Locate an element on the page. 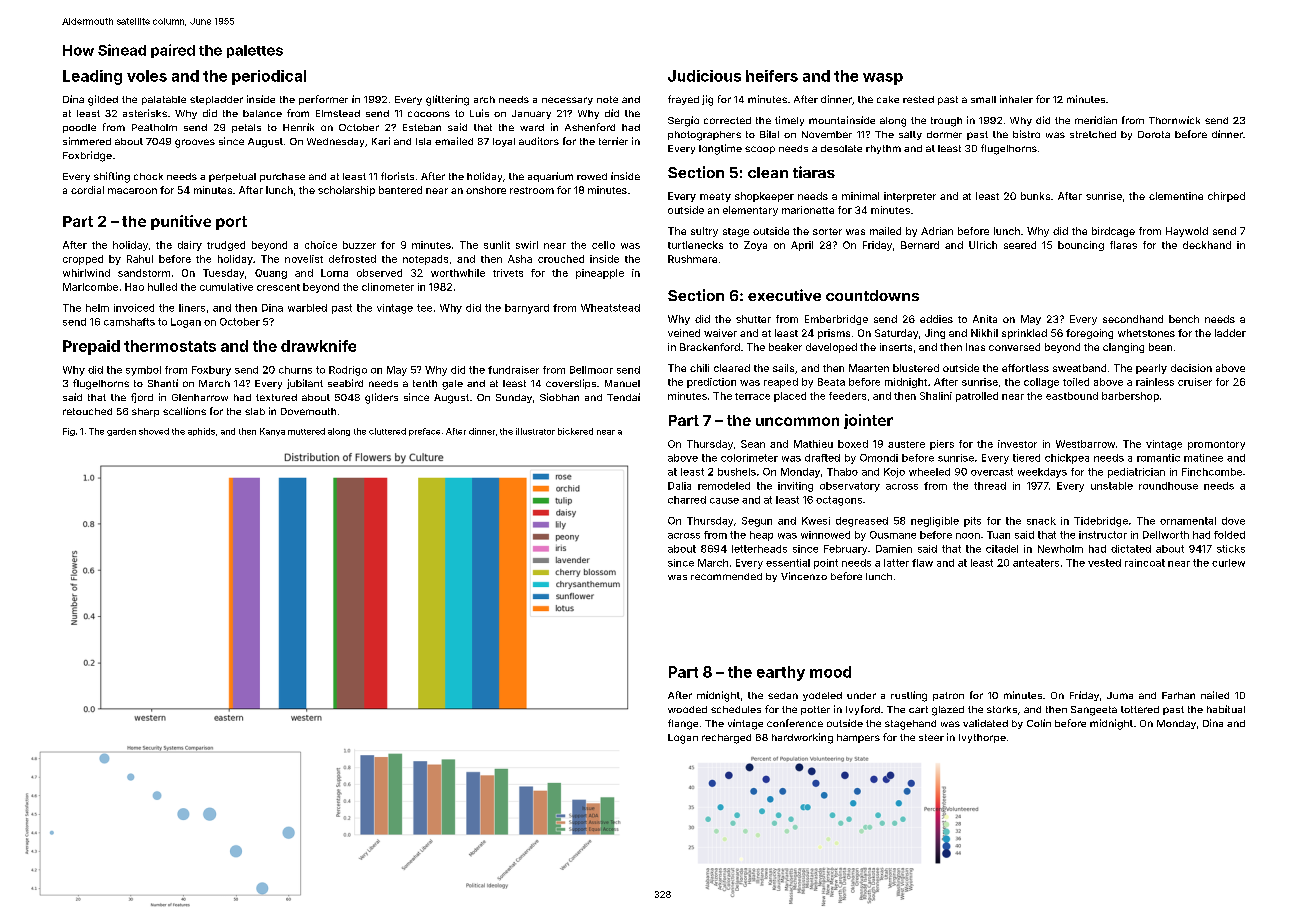 The image size is (1308, 924). wooded is located at coordinates (687, 709).
